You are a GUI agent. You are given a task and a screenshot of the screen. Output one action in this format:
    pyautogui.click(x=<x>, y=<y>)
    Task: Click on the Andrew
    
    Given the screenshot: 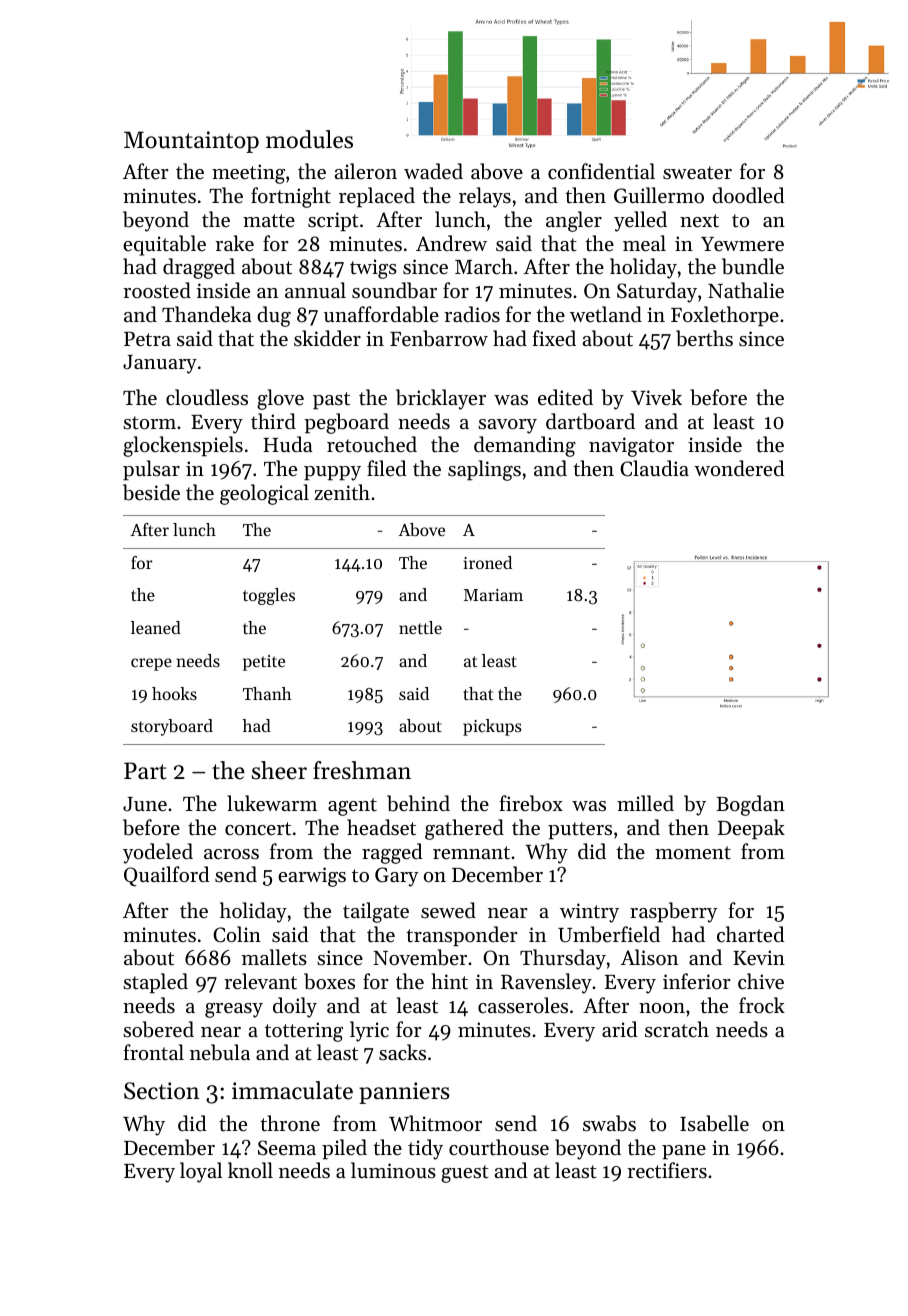 What is the action you would take?
    pyautogui.click(x=451, y=243)
